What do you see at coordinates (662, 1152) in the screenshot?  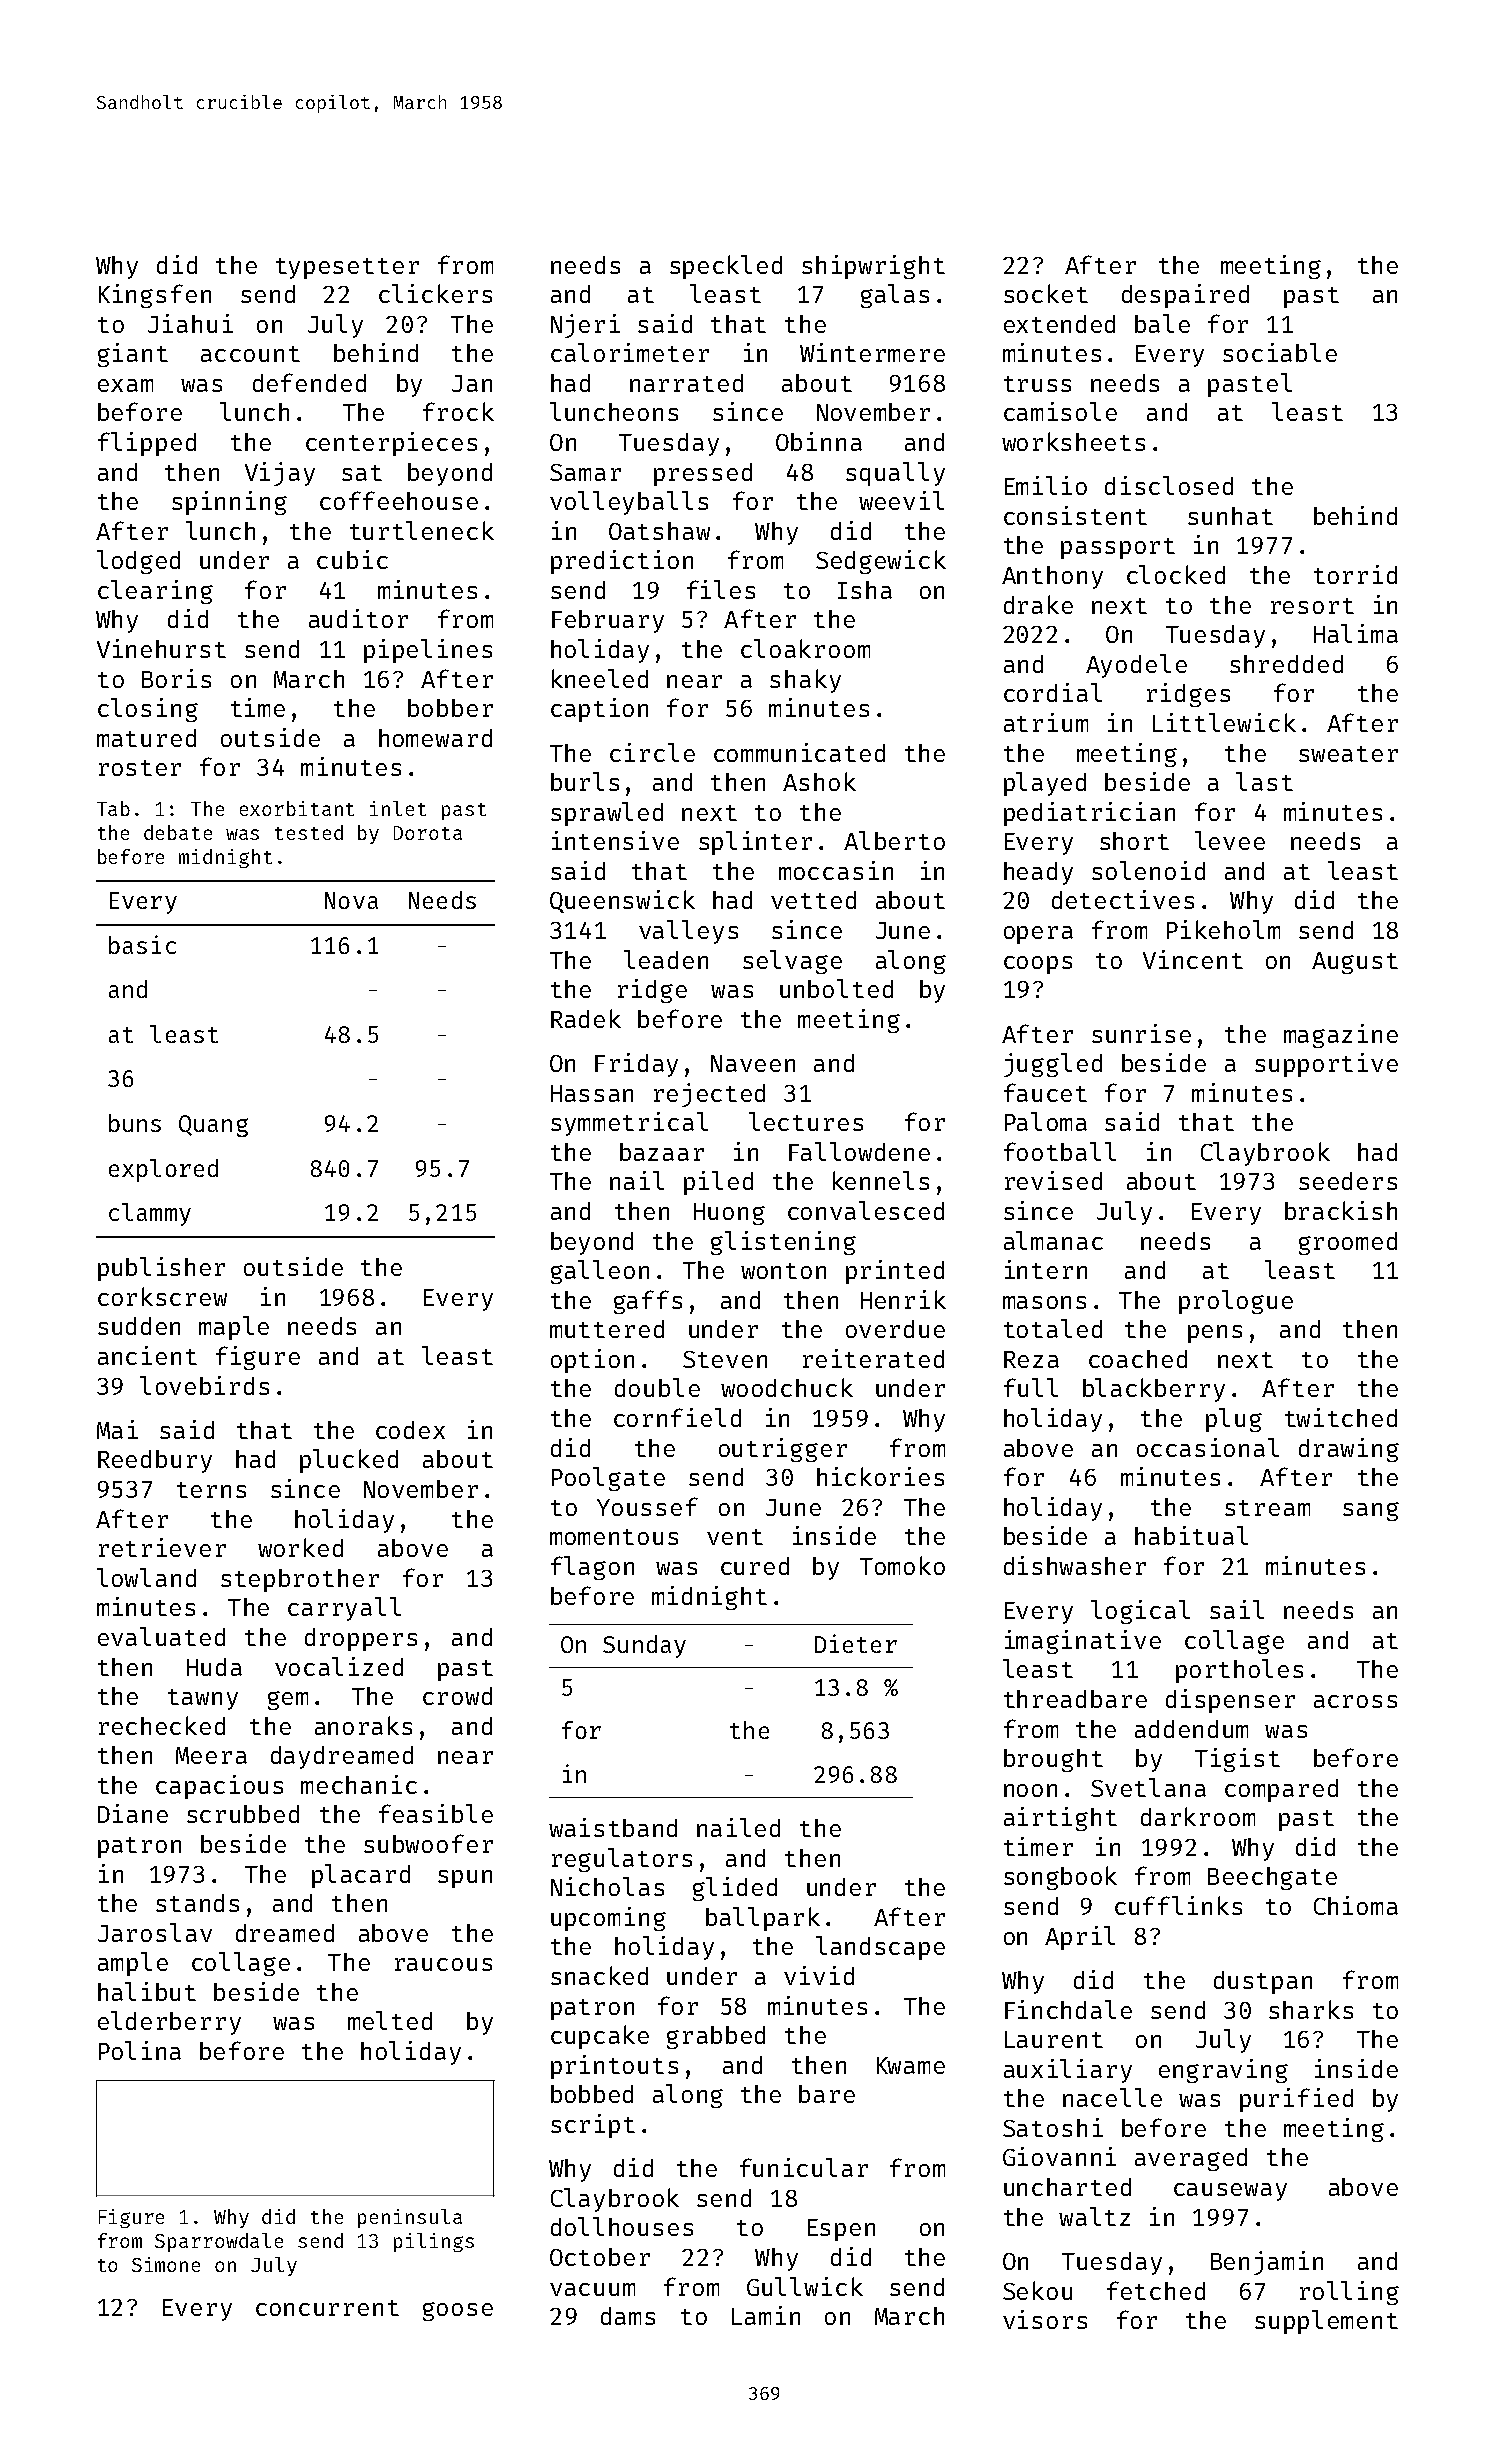 I see `bazaar` at bounding box center [662, 1152].
